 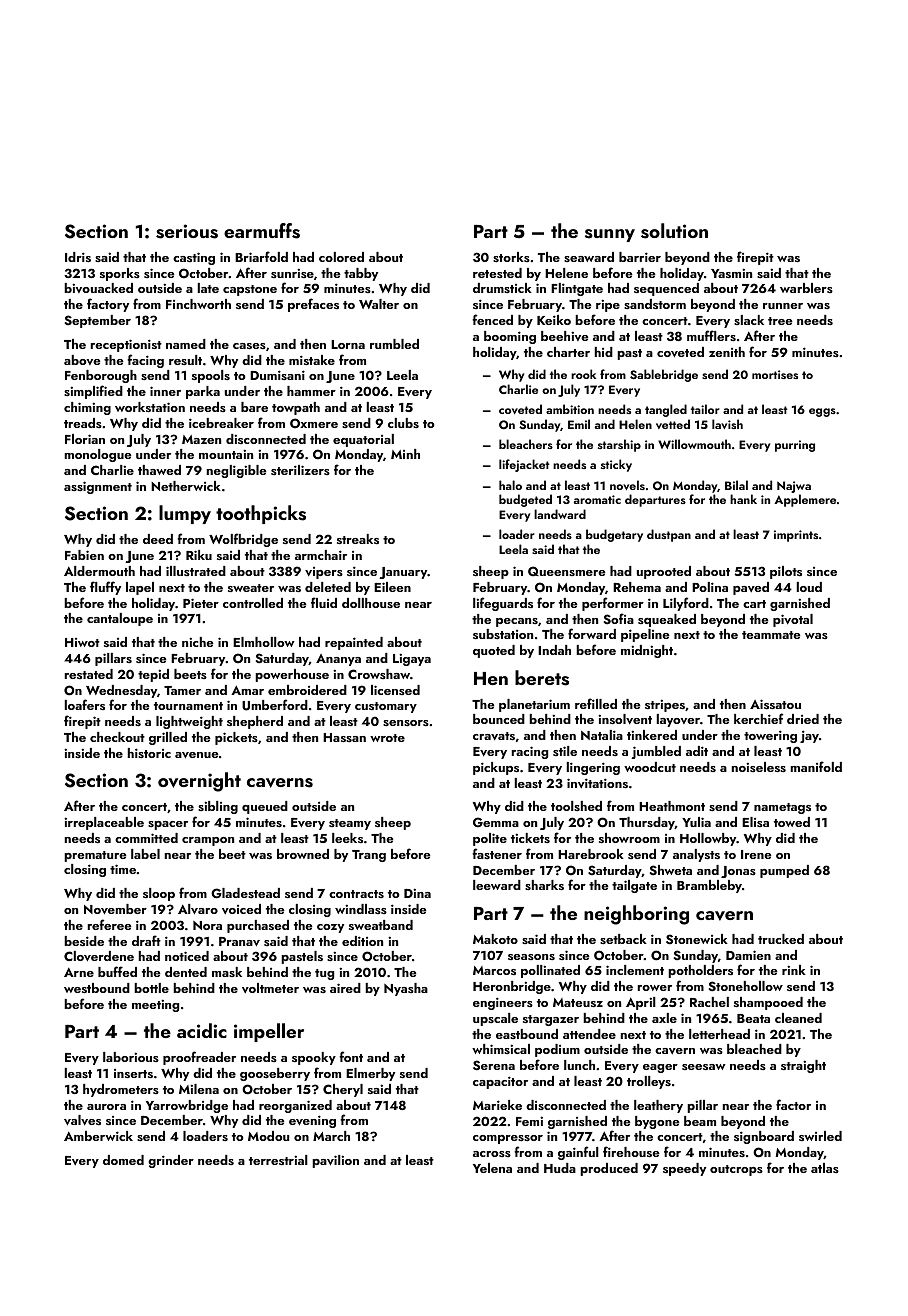 What do you see at coordinates (236, 738) in the image?
I see `pickets` at bounding box center [236, 738].
